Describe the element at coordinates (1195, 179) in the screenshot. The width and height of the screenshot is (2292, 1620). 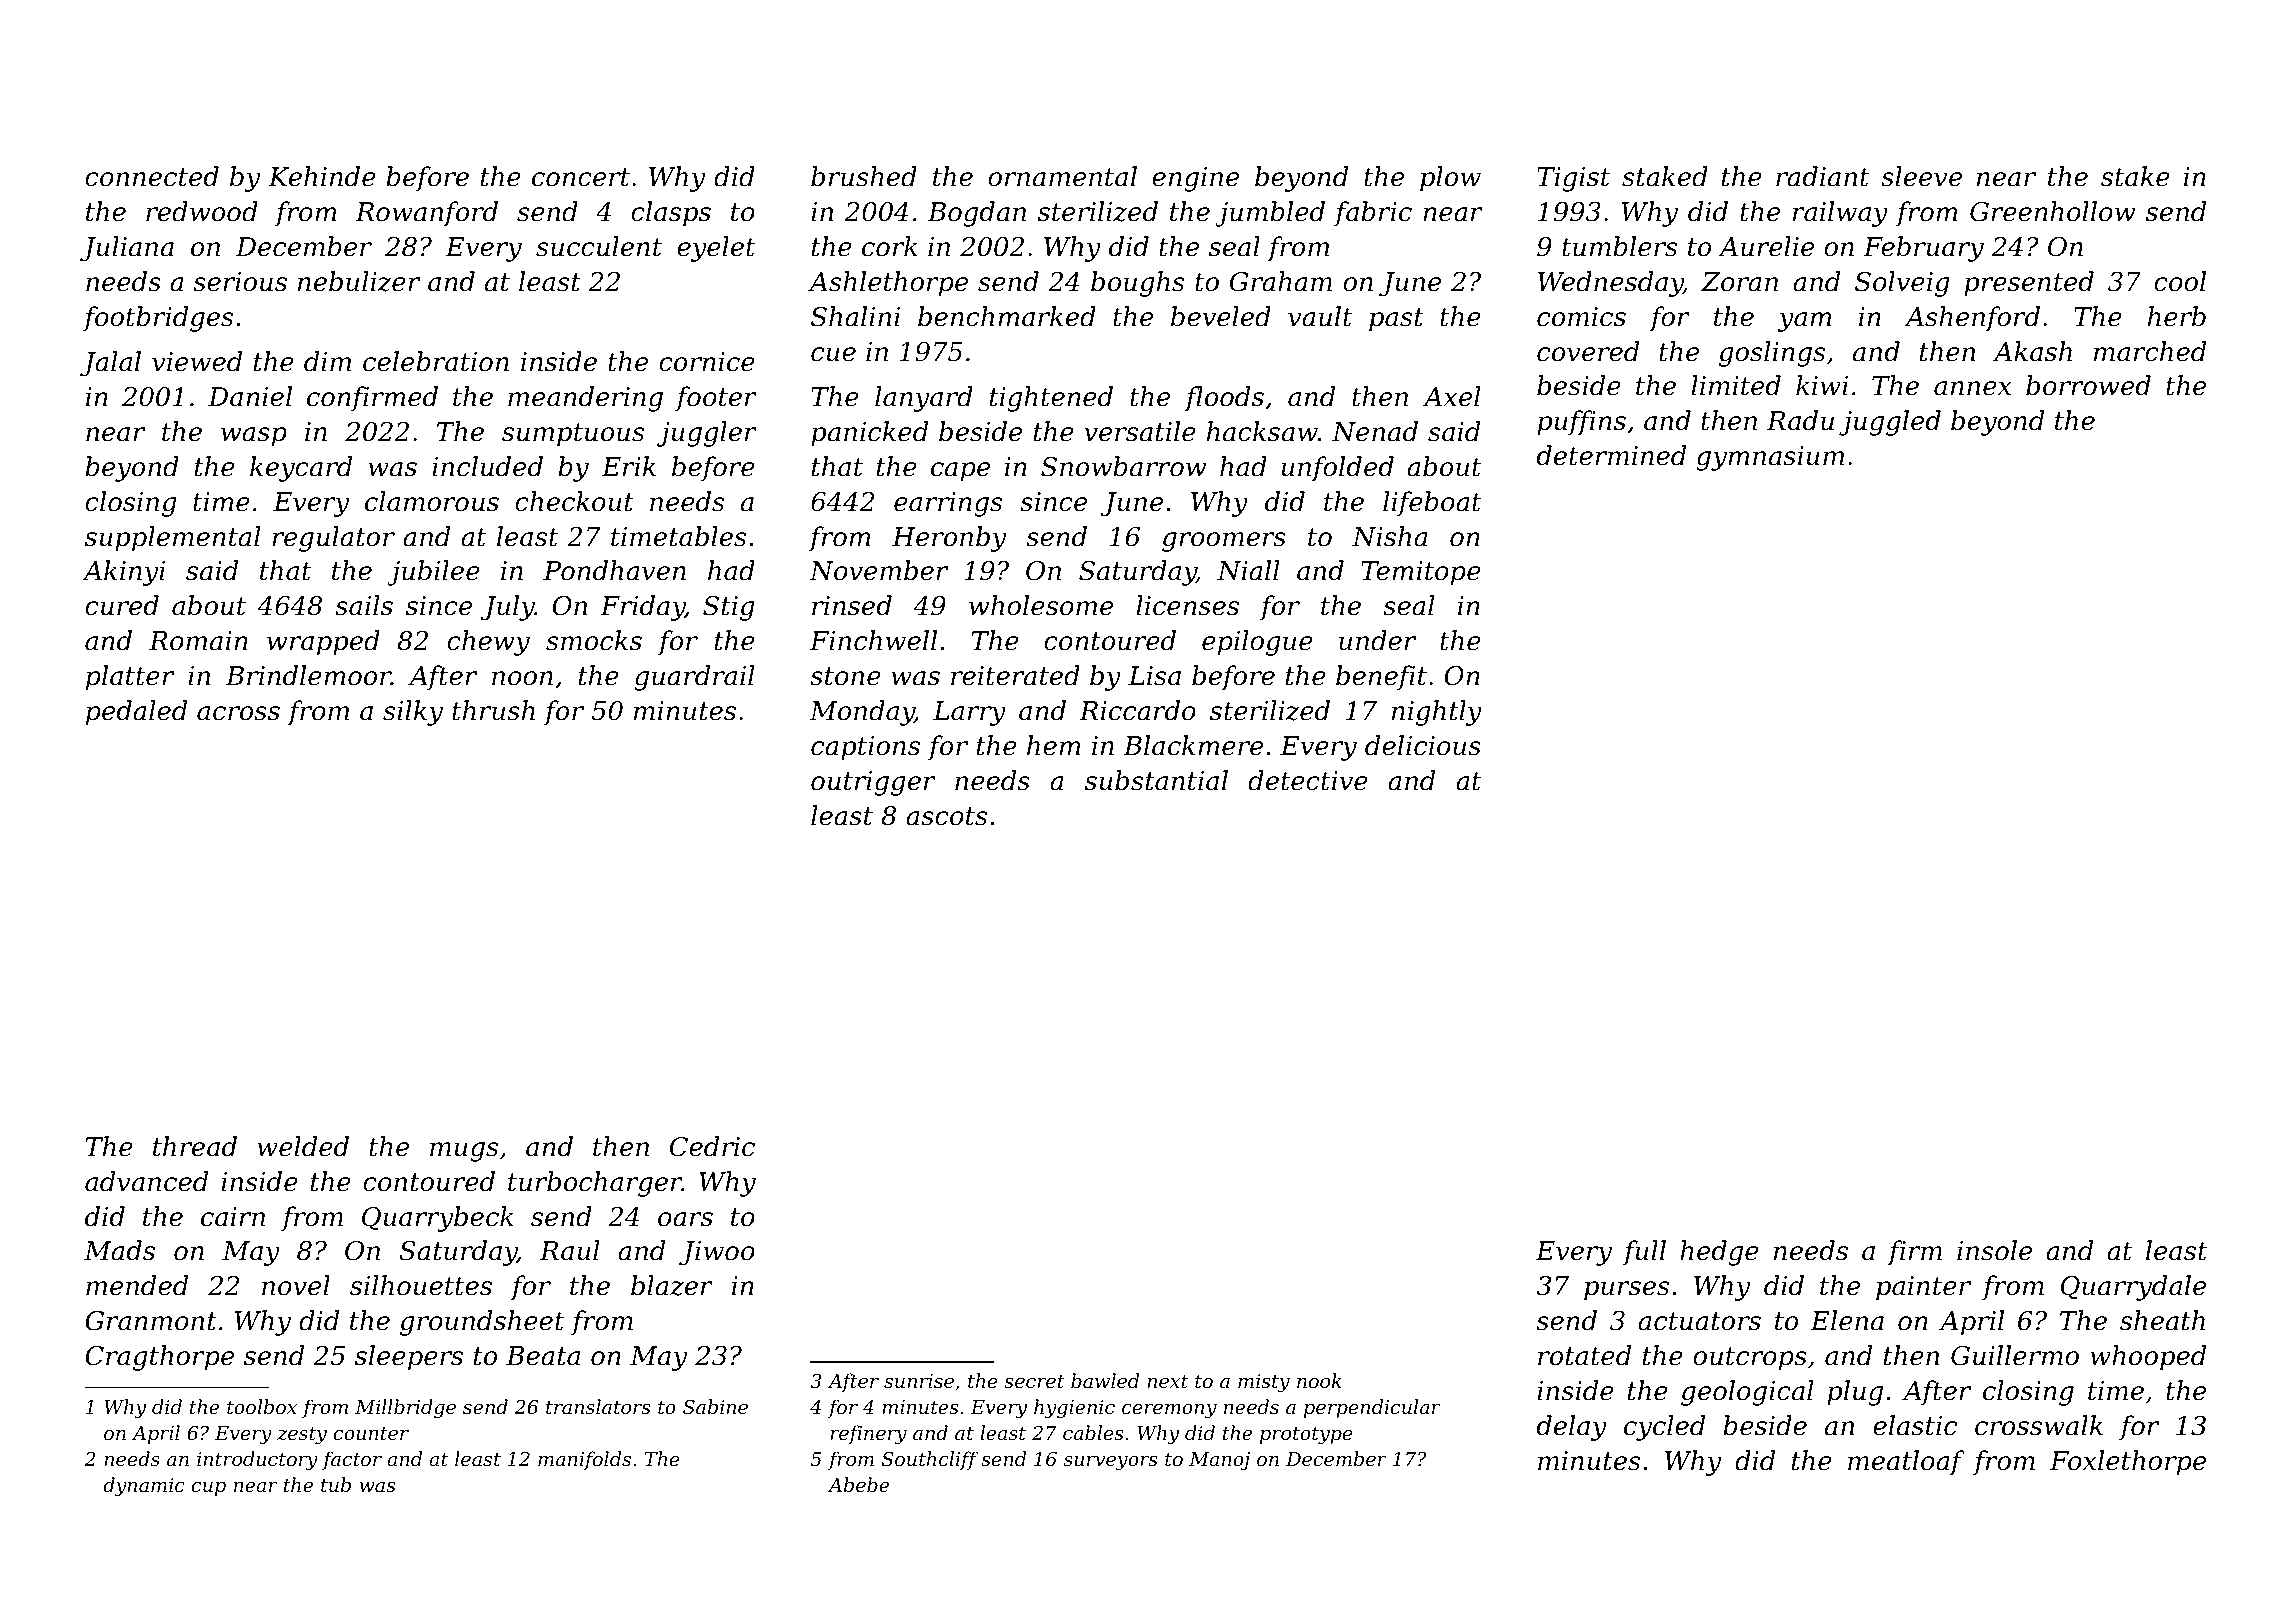
I see `engine` at that location.
